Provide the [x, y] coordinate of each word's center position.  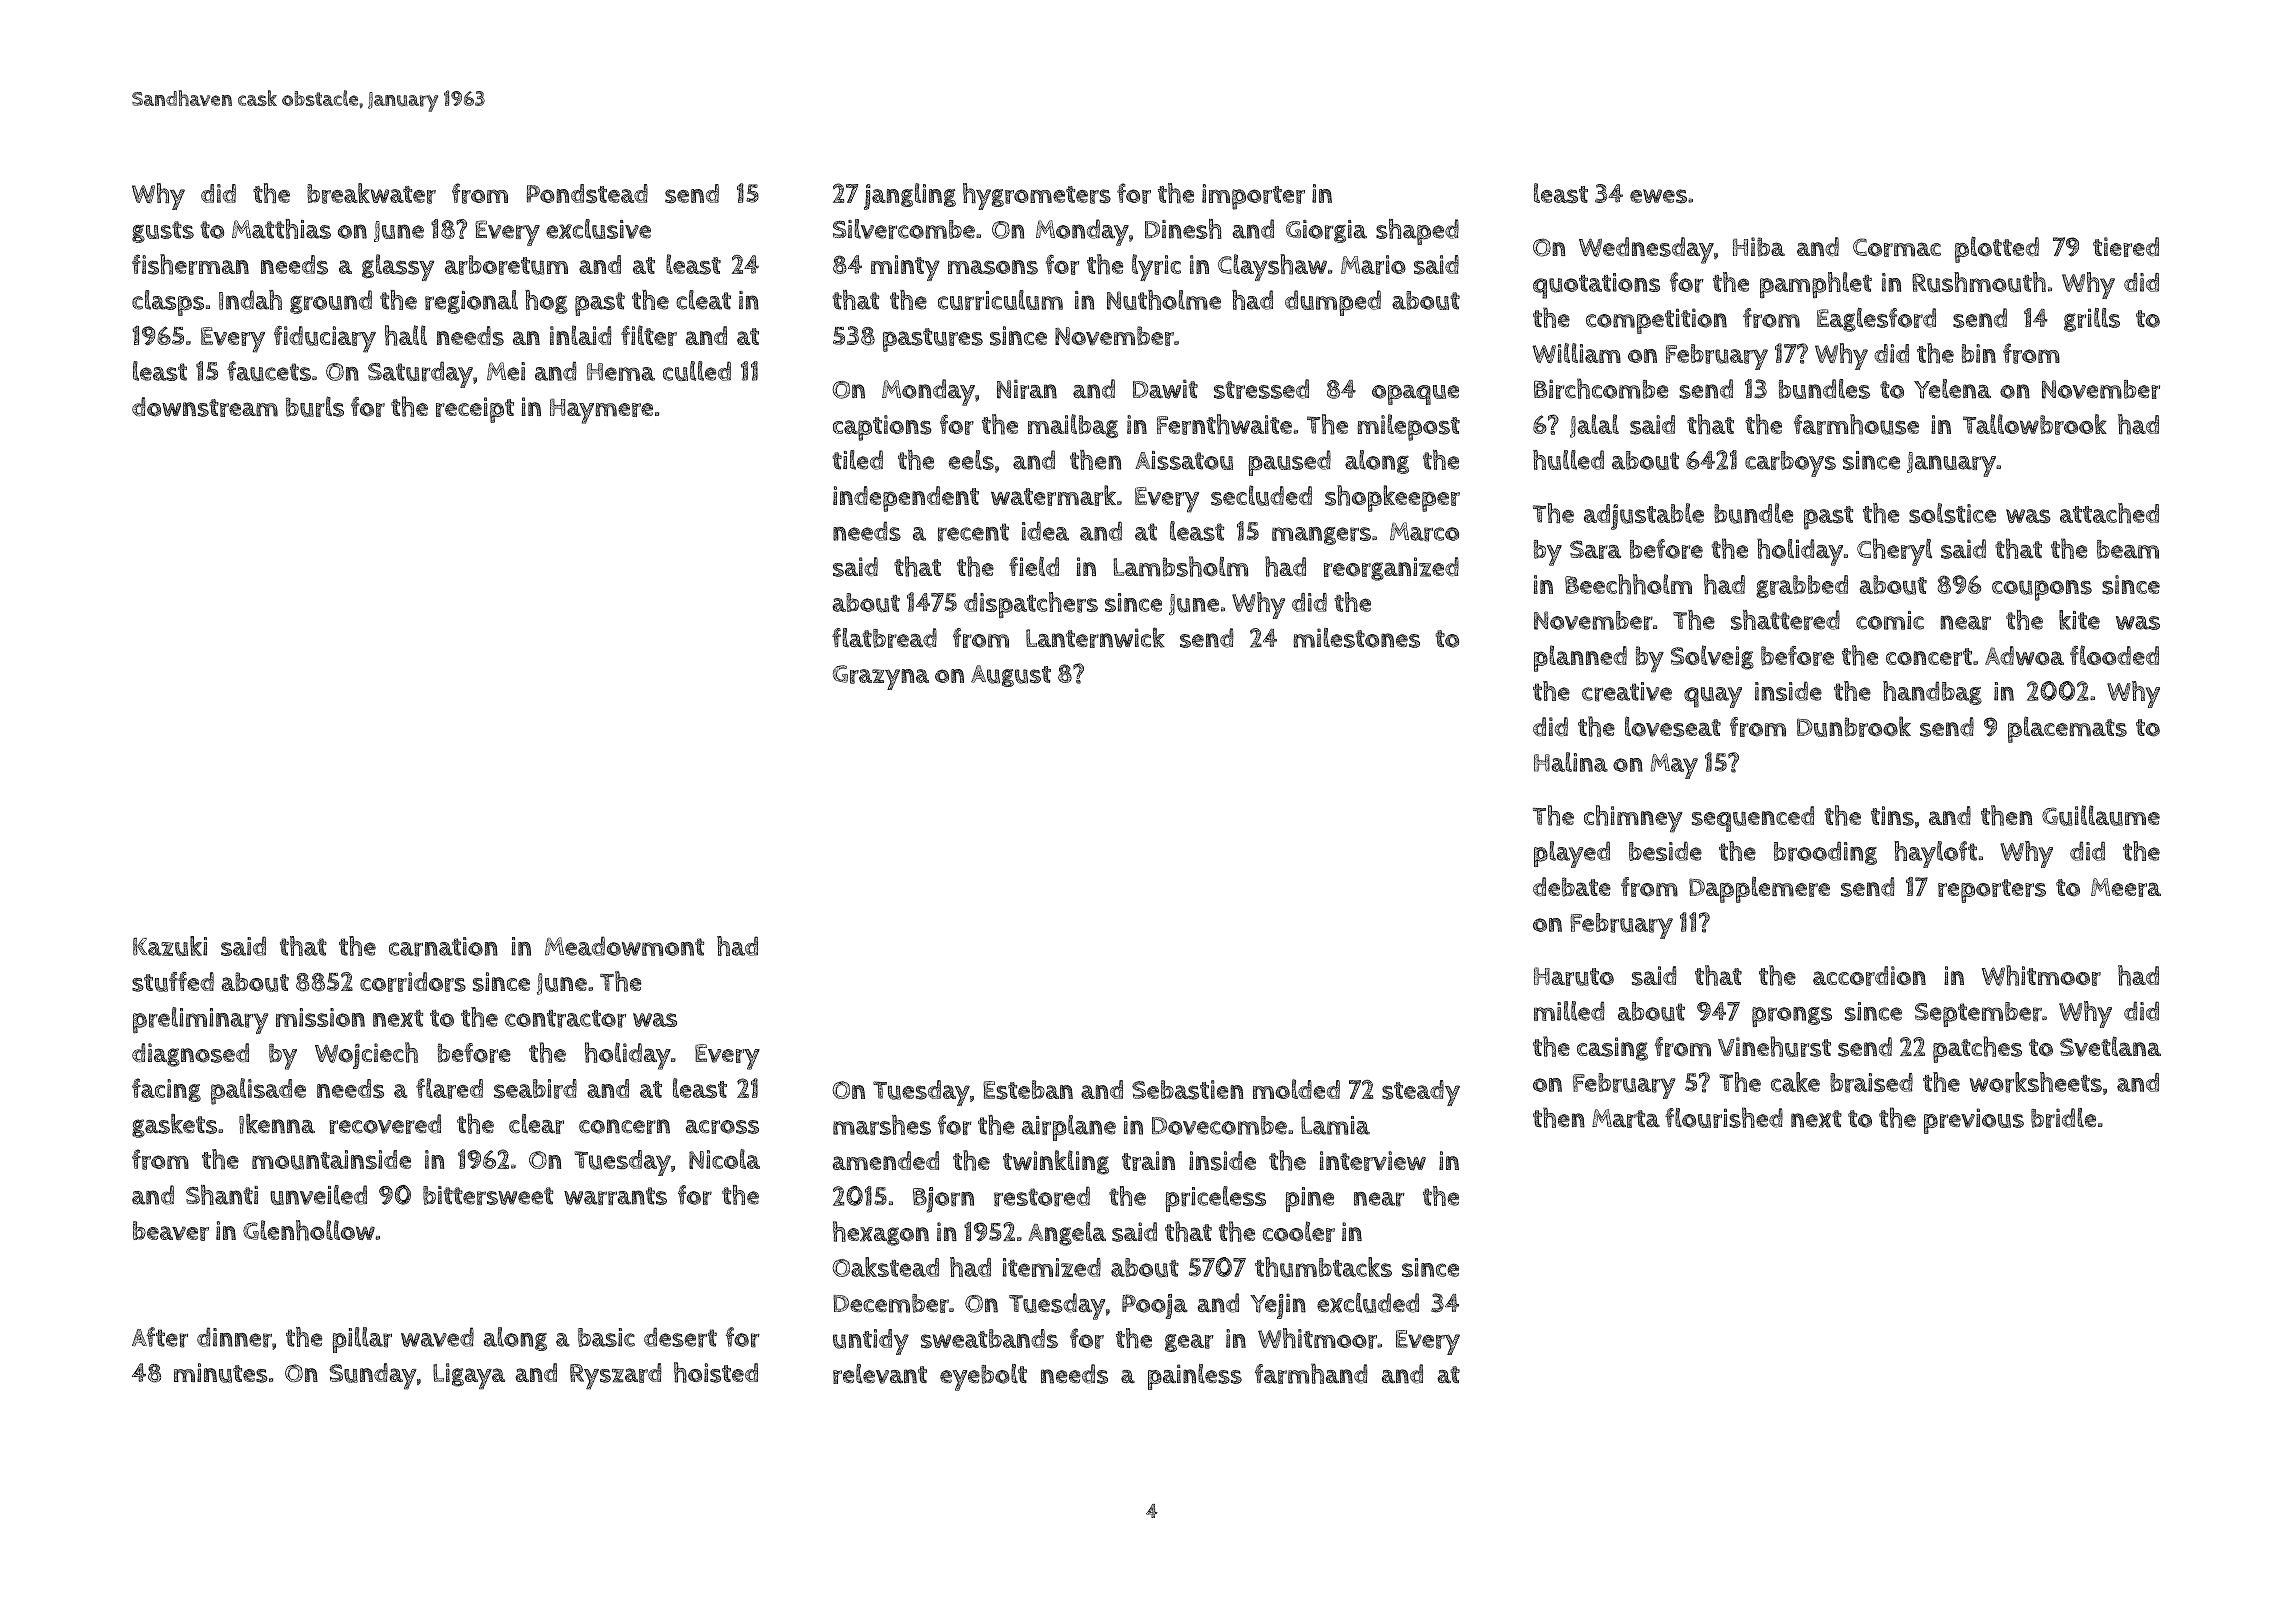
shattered [1785, 620]
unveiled [318, 1195]
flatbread [884, 638]
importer [1253, 197]
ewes [1658, 196]
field [1034, 566]
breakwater [371, 193]
